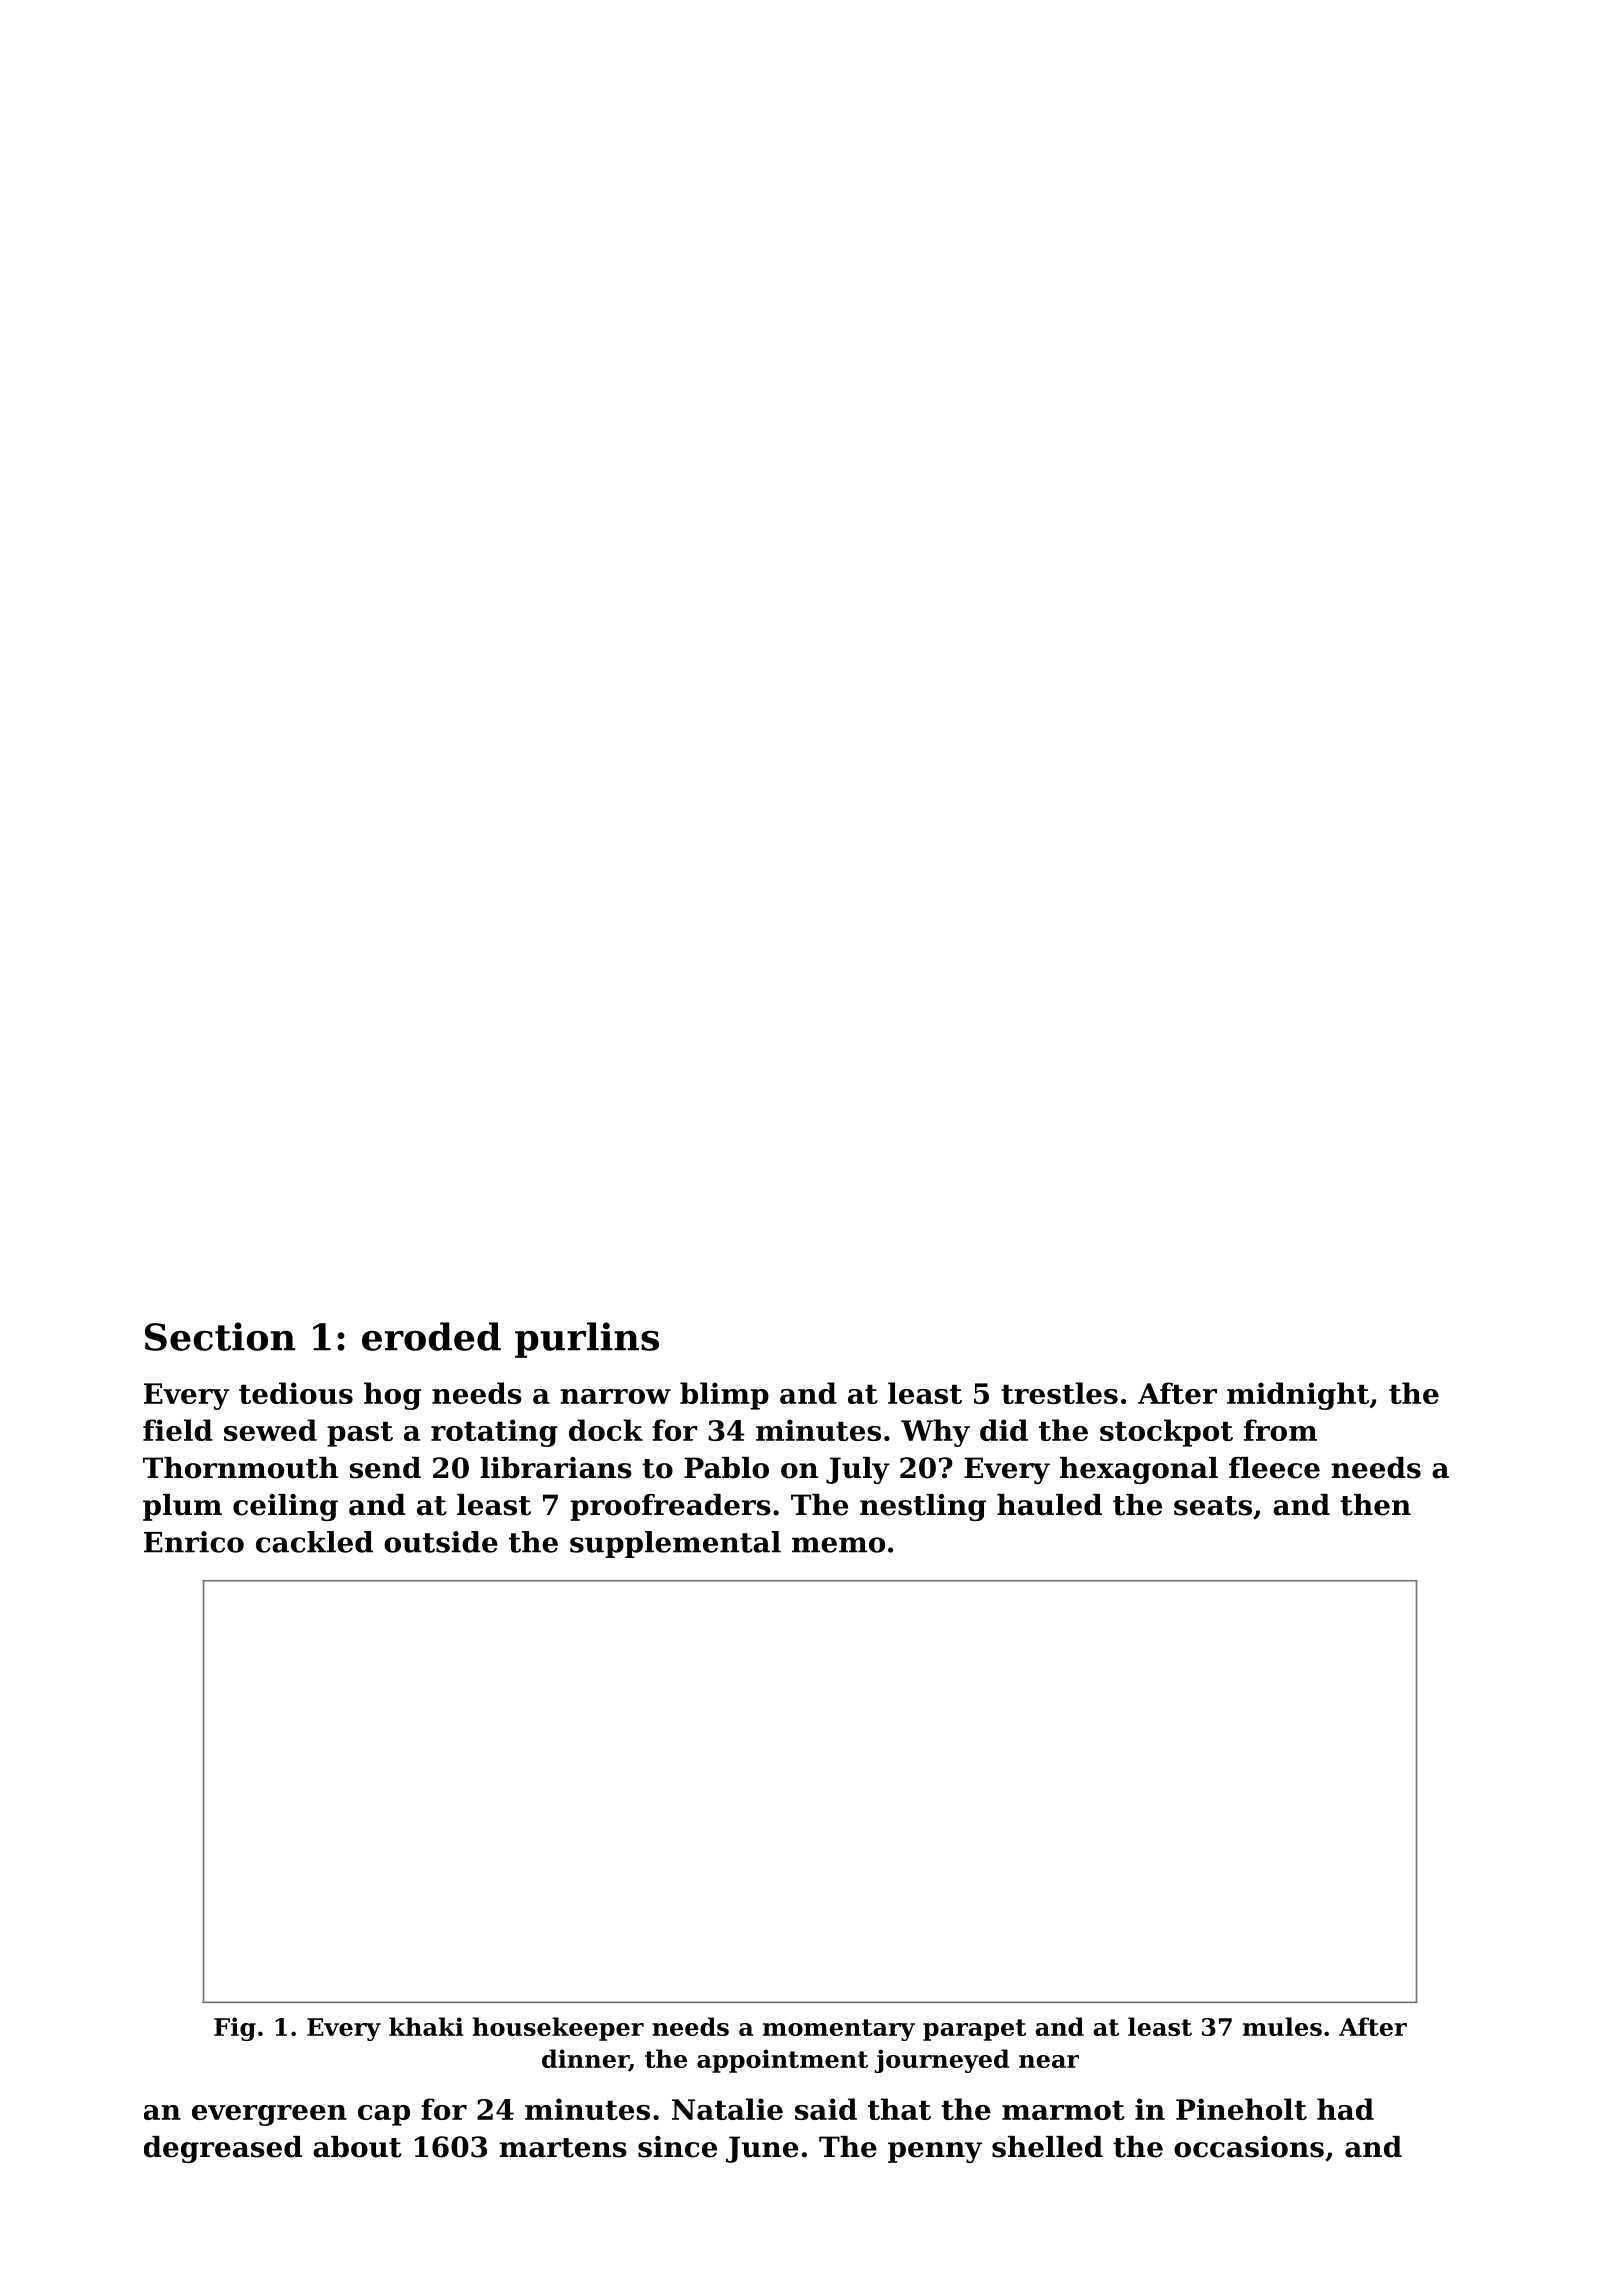 This image has width=1620, height=2292. What do you see at coordinates (1049, 2061) in the image?
I see `near` at bounding box center [1049, 2061].
